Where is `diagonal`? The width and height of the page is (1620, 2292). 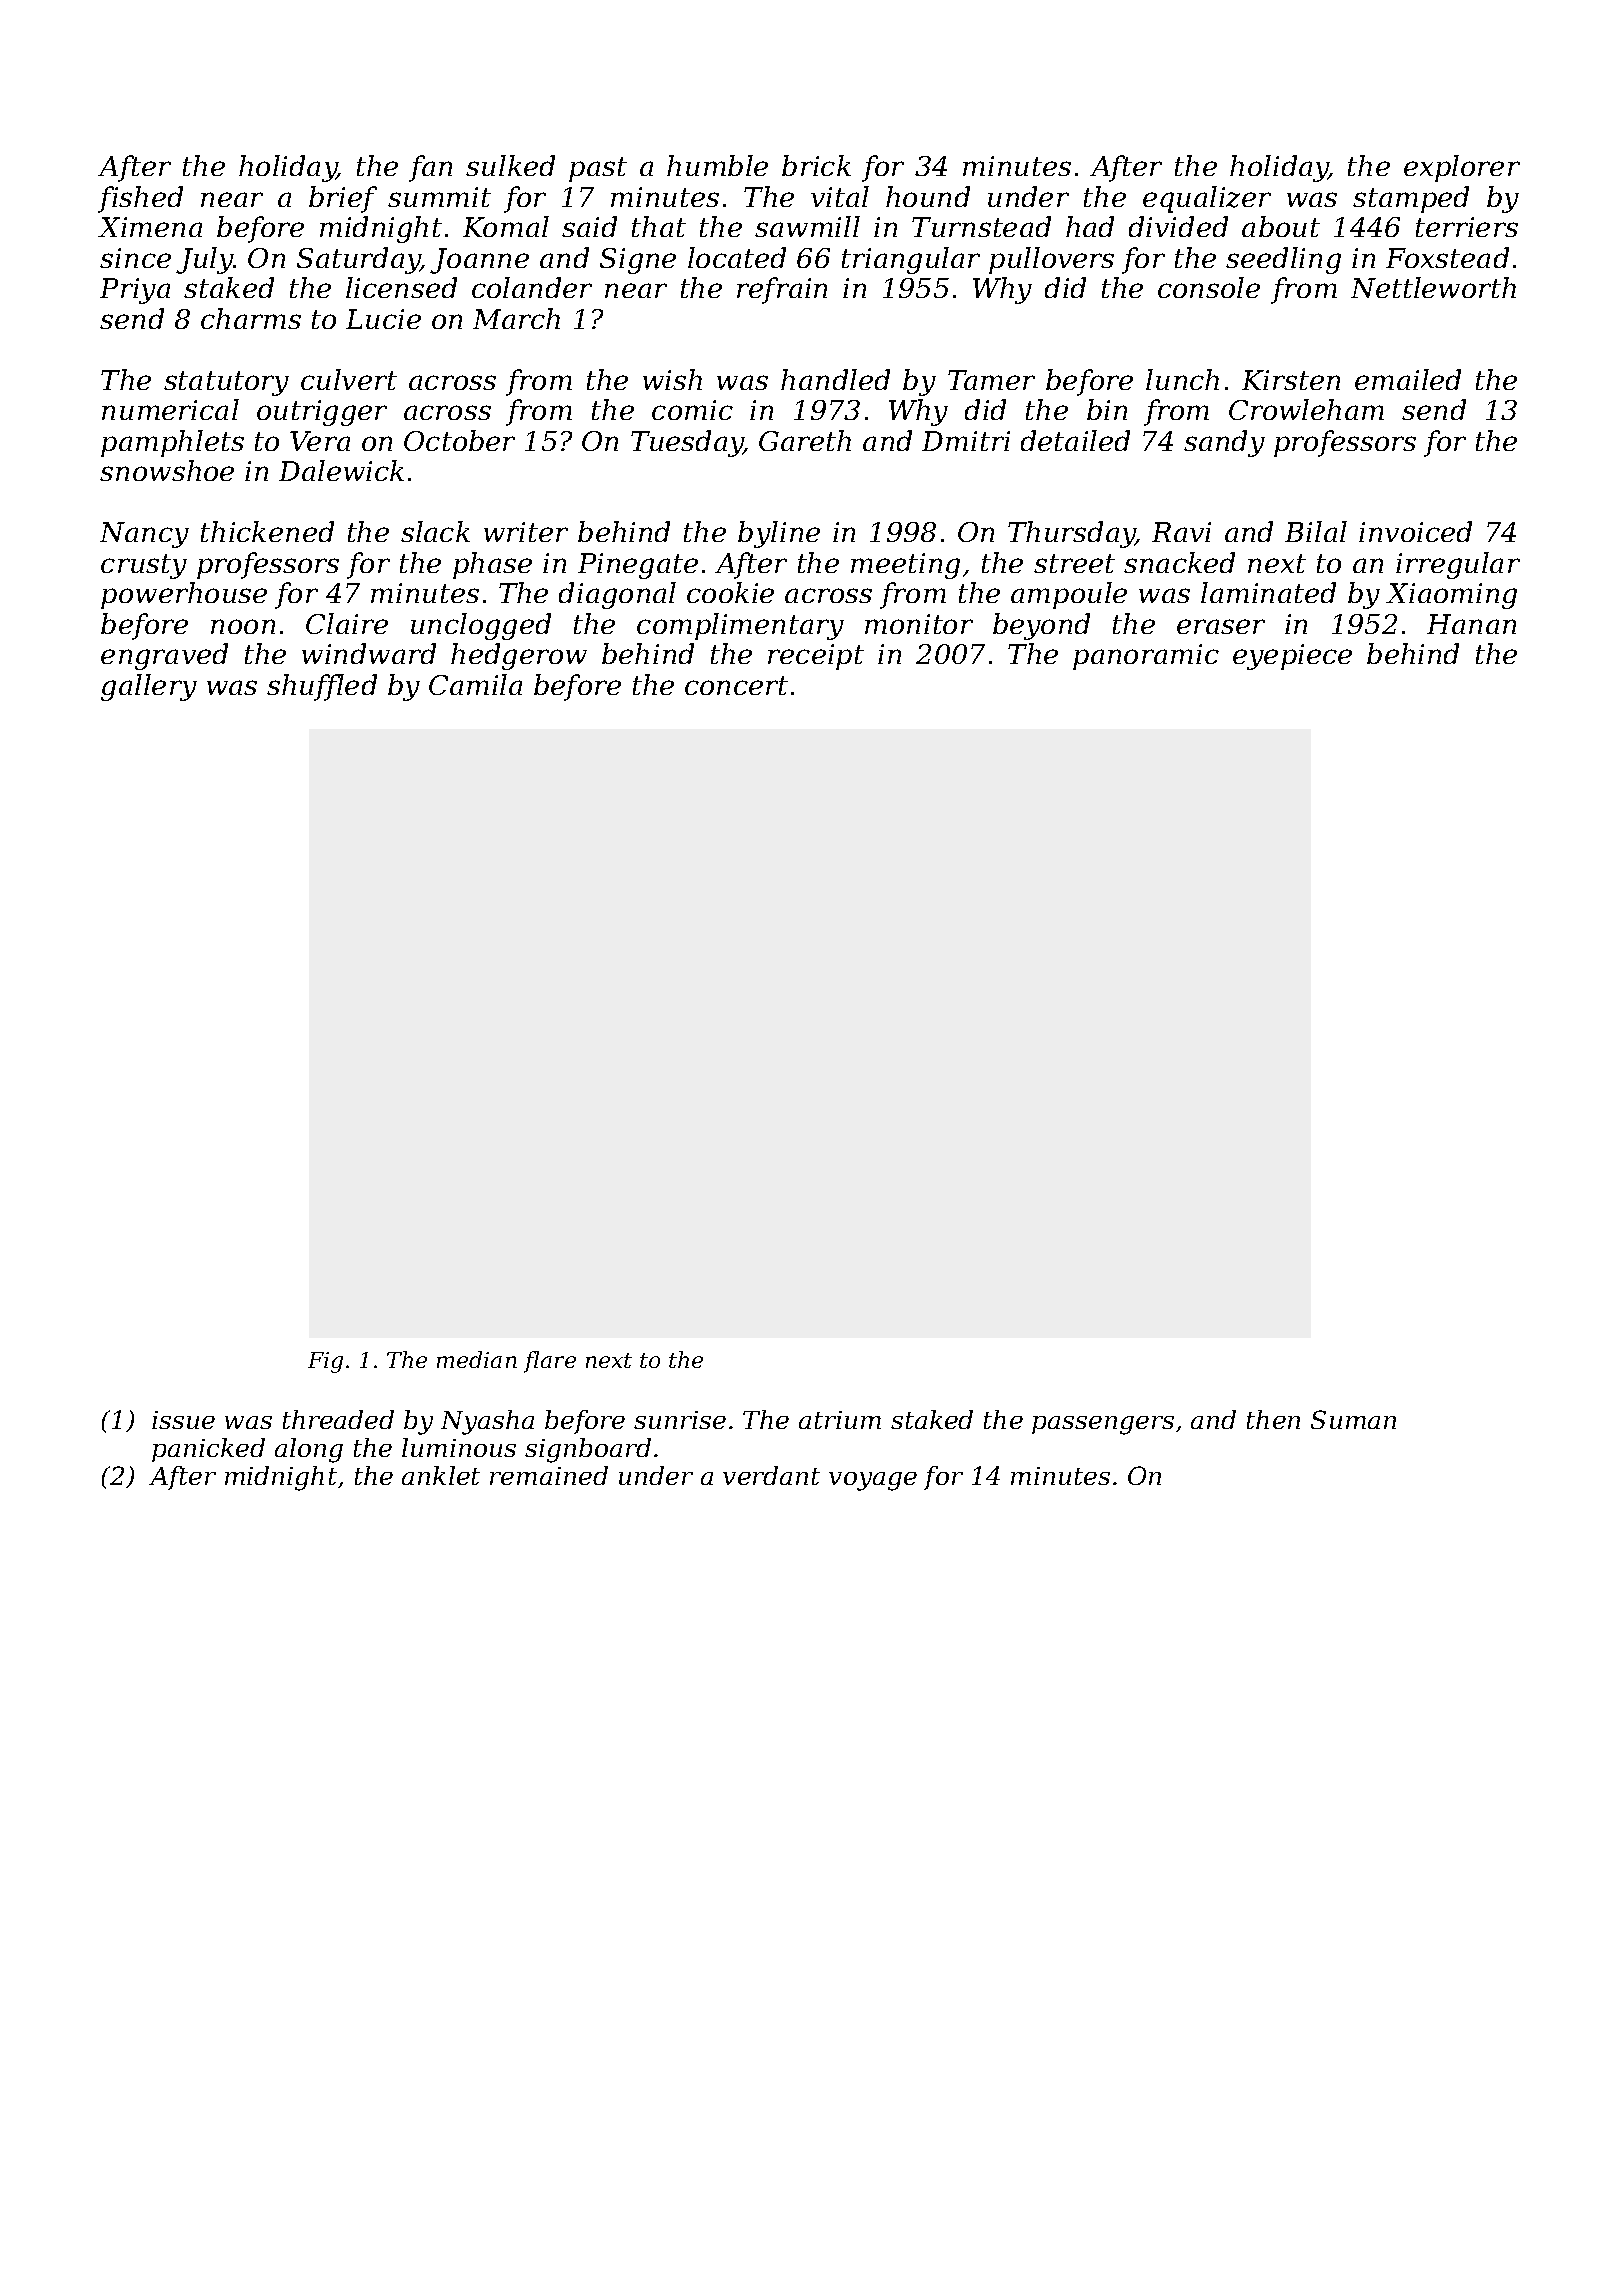 diagonal is located at coordinates (617, 595).
